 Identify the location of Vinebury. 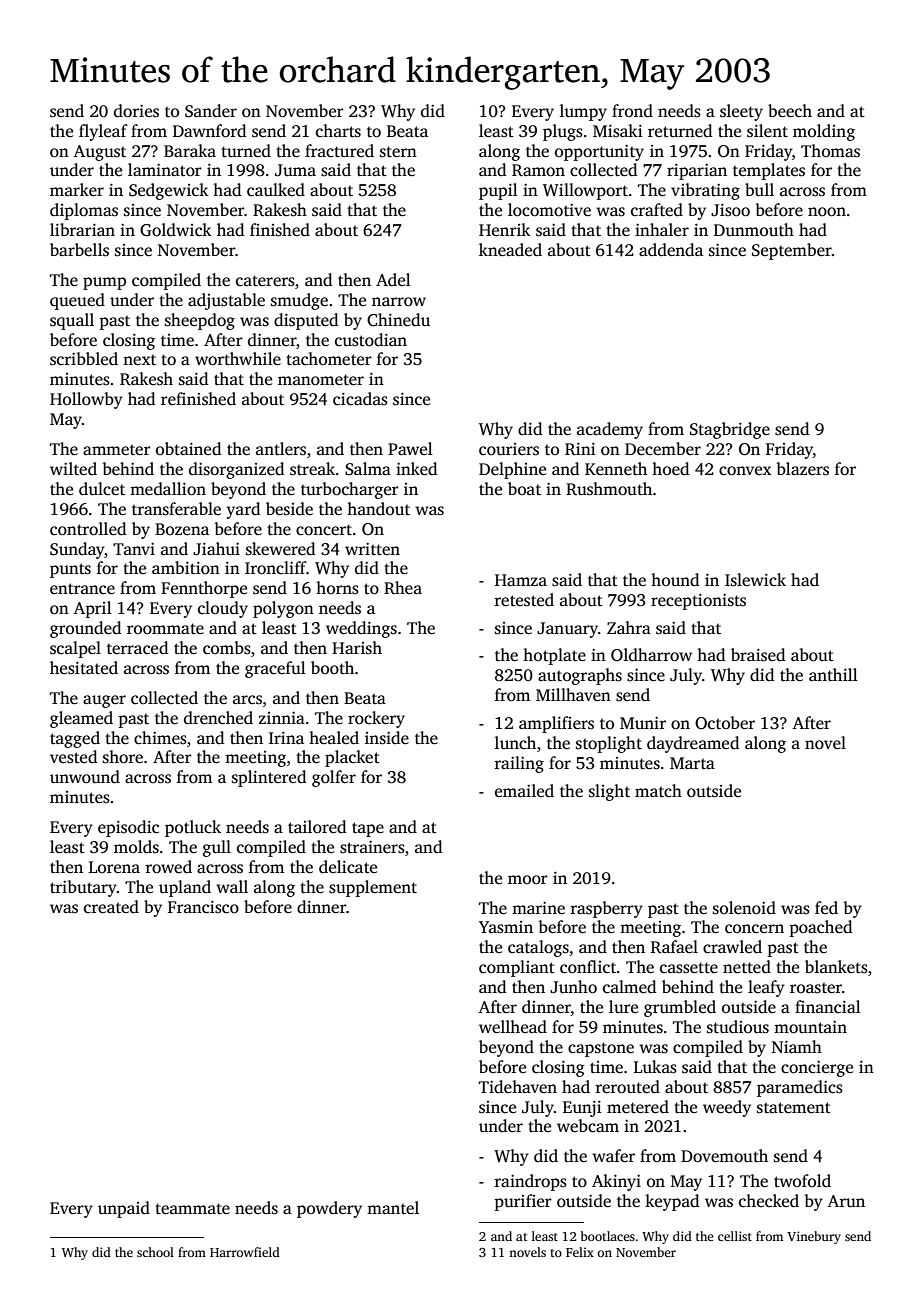
(814, 1237).
